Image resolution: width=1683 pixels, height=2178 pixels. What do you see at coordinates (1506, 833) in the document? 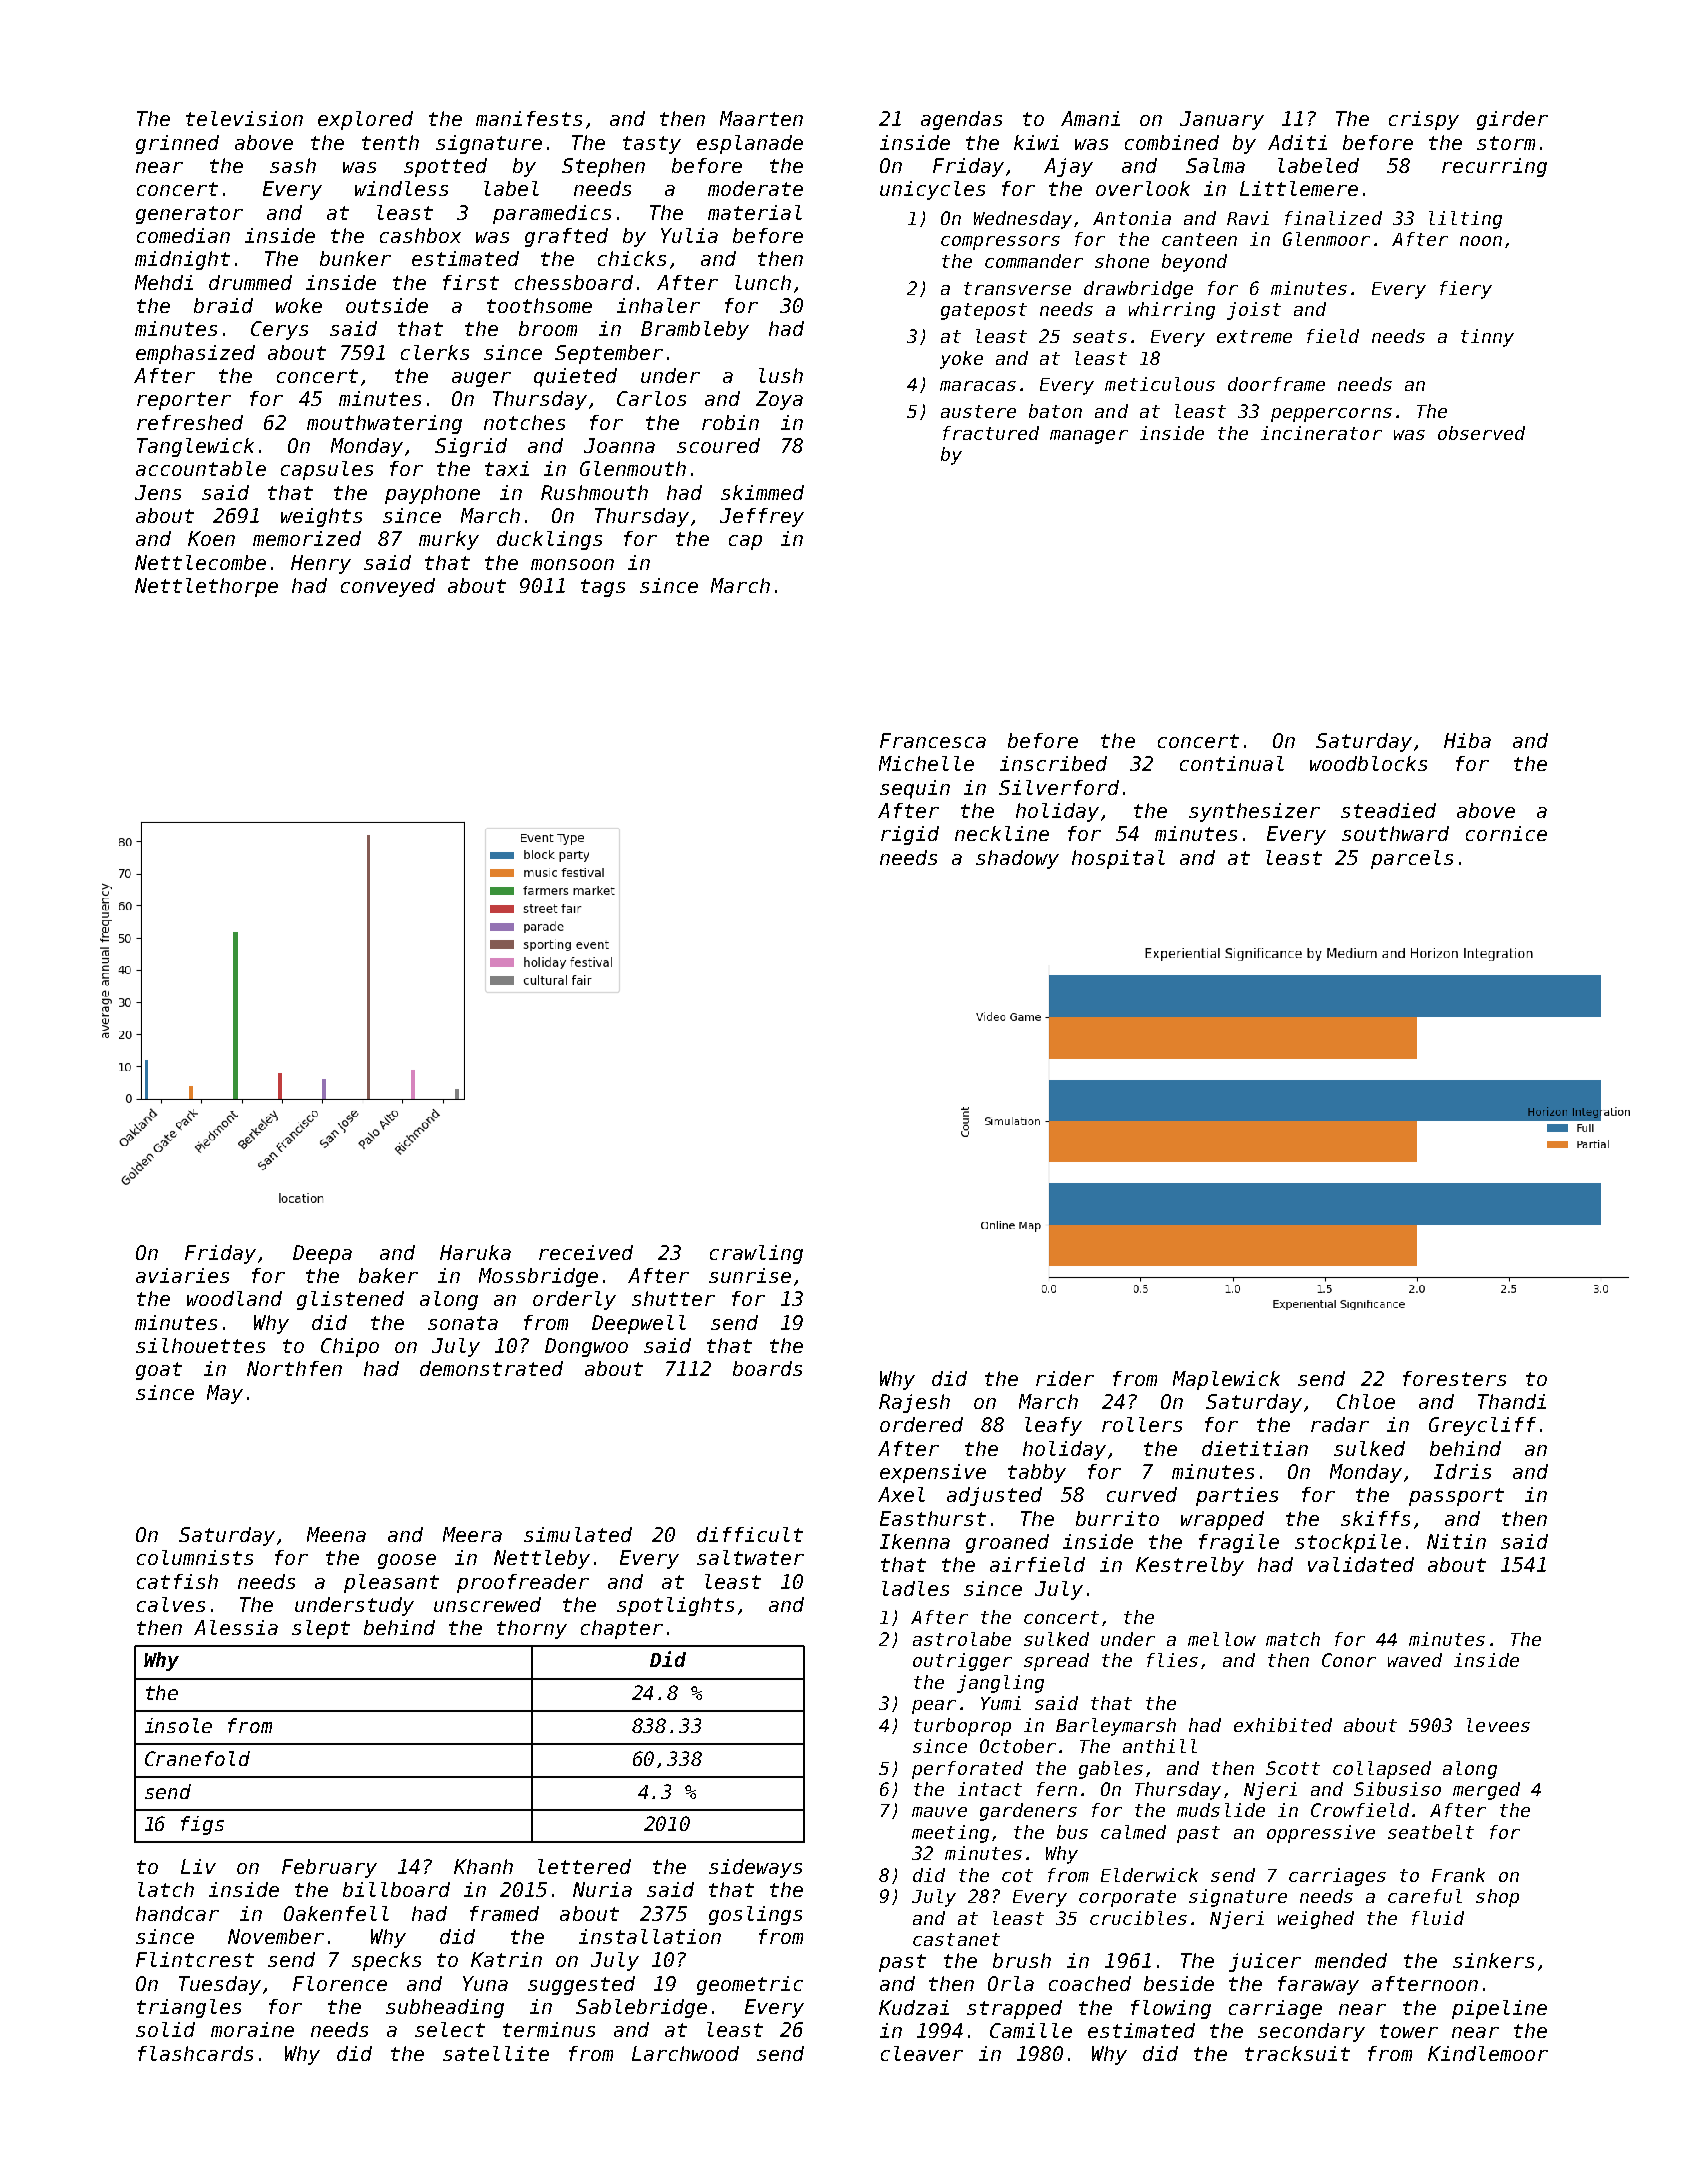
I see `cornice` at bounding box center [1506, 833].
